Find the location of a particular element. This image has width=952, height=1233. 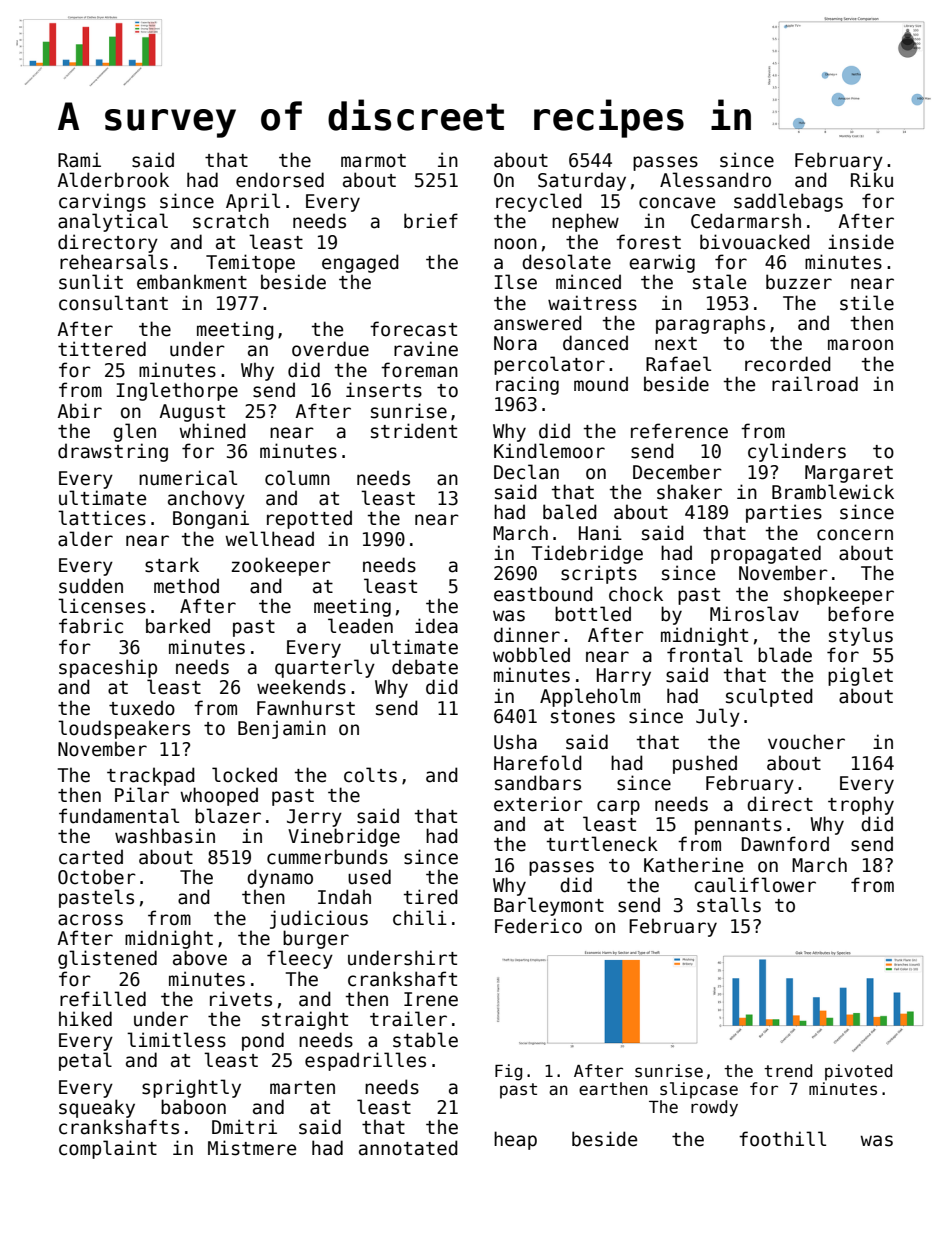

tuxedo is located at coordinates (142, 708).
